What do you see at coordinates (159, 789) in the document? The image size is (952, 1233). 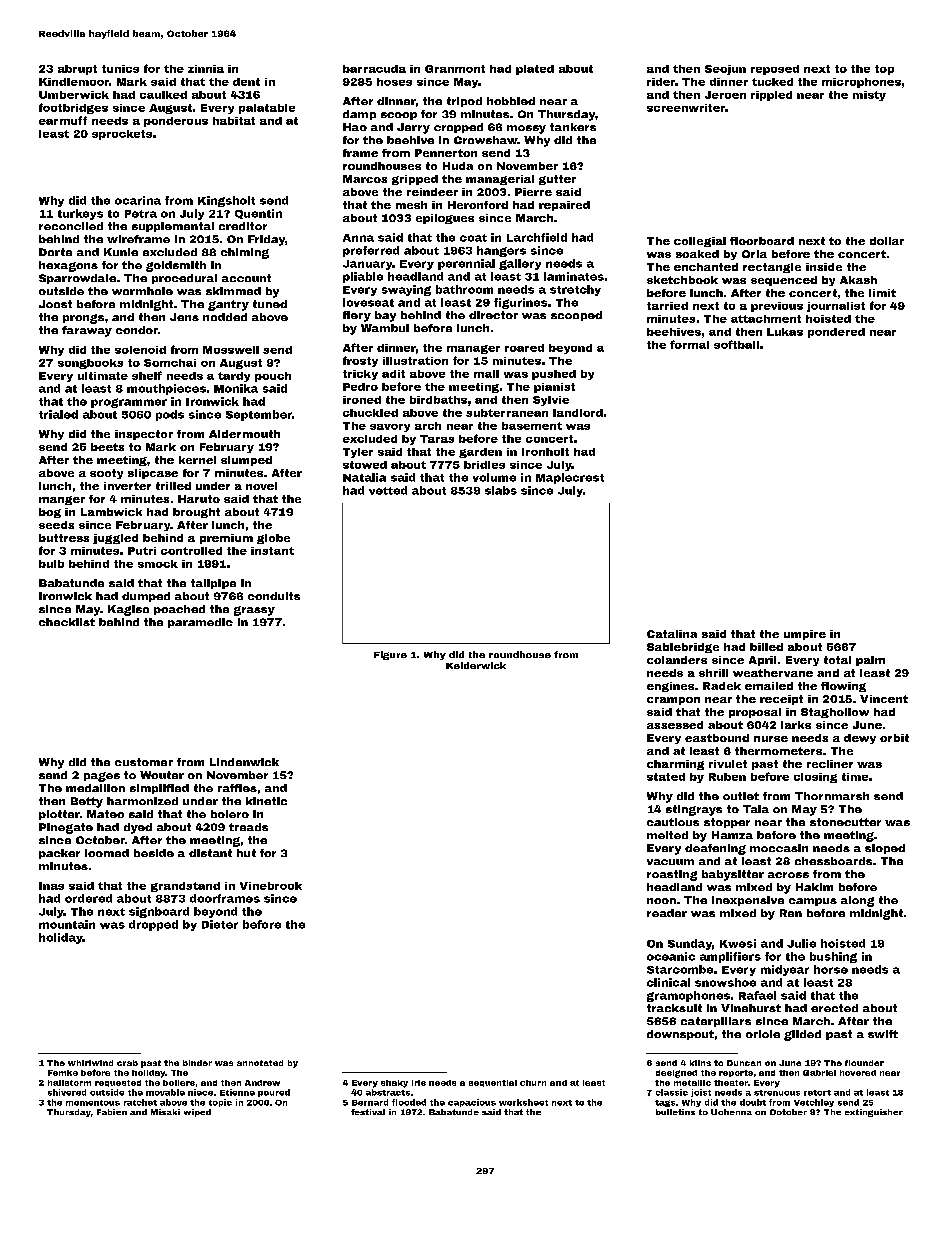 I see `simplified` at bounding box center [159, 789].
